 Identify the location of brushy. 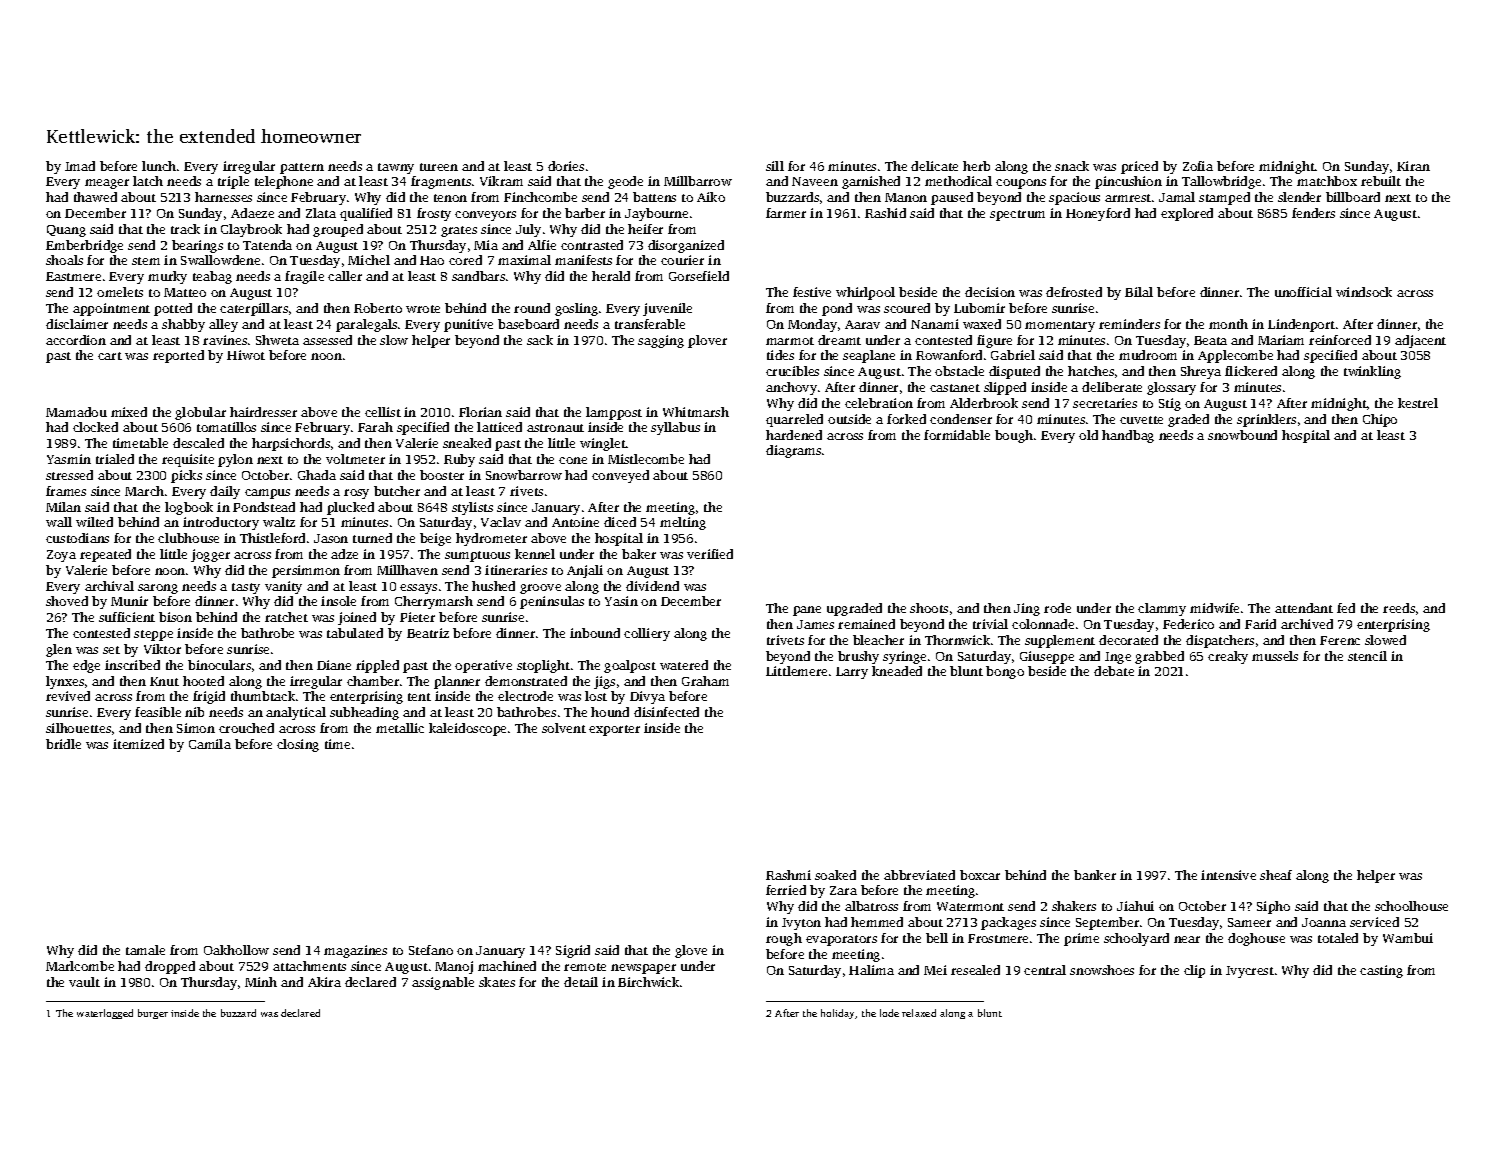
(858, 657).
